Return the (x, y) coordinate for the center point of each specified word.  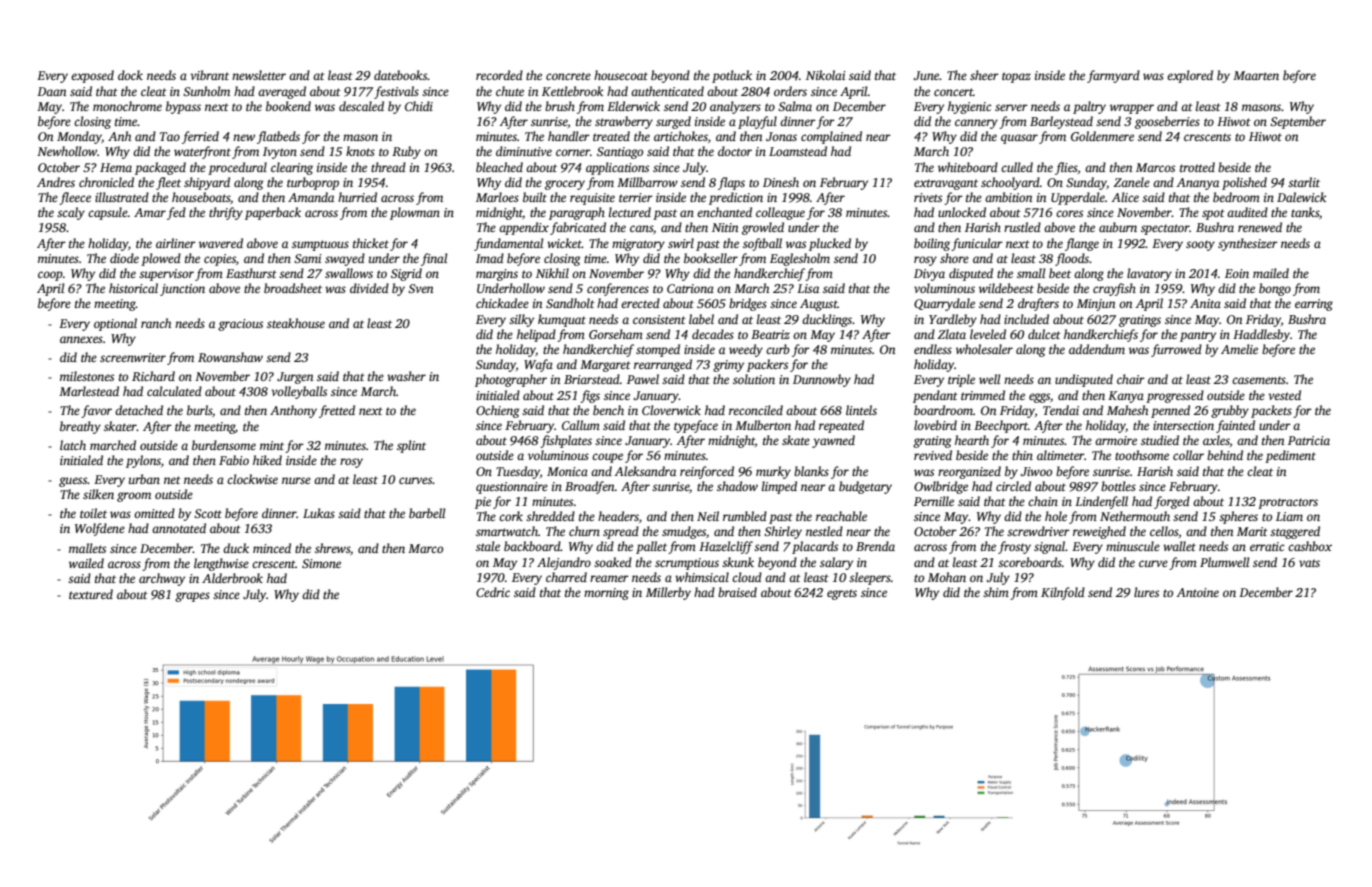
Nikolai (826, 75)
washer (406, 376)
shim (996, 592)
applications (617, 168)
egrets (842, 594)
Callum (581, 425)
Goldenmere (1102, 136)
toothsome (1142, 455)
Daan (52, 91)
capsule (108, 213)
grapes (192, 597)
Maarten (1256, 75)
